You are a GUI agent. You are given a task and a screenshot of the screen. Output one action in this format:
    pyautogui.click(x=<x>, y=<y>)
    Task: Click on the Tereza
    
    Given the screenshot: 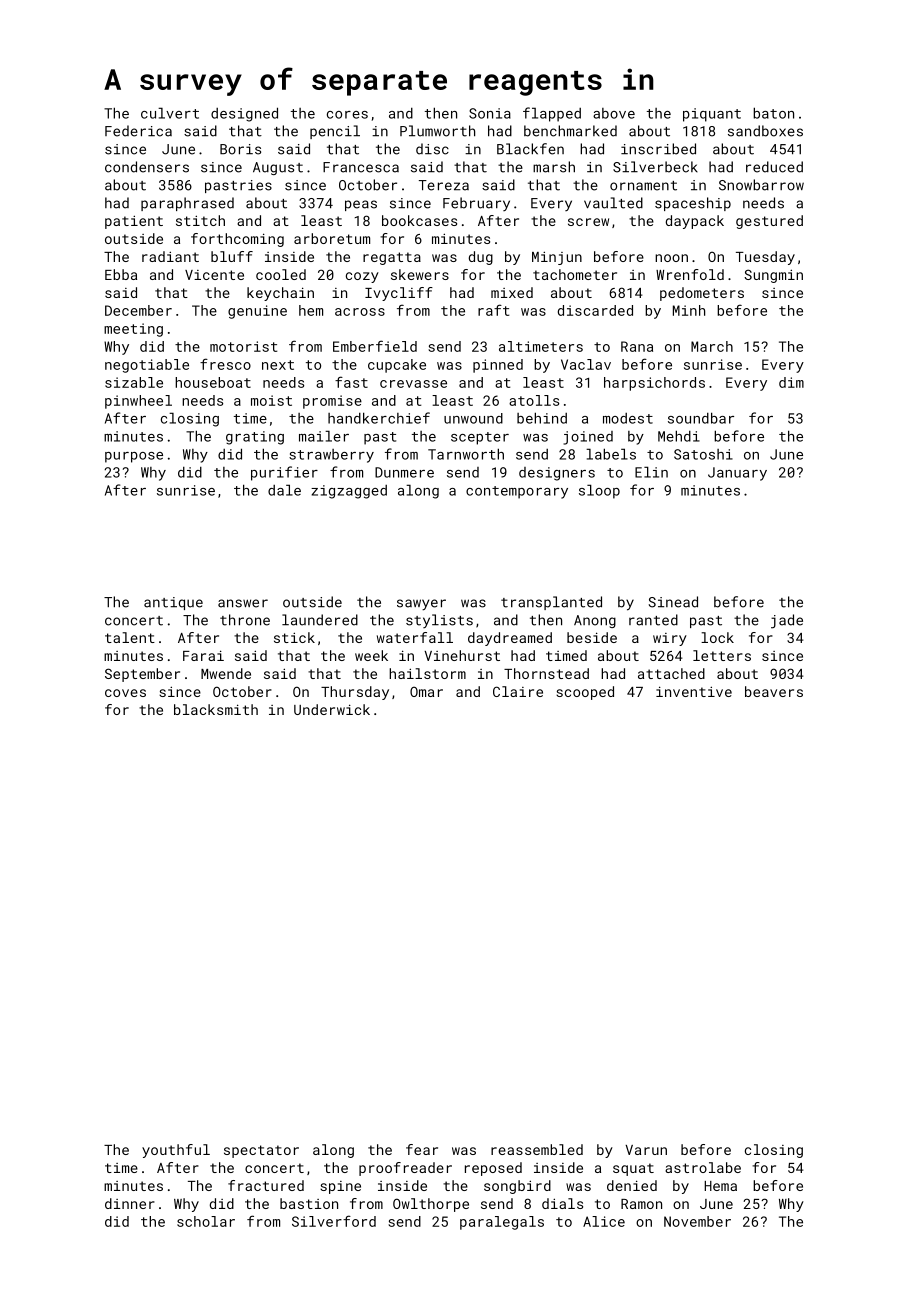 What is the action you would take?
    pyautogui.click(x=444, y=185)
